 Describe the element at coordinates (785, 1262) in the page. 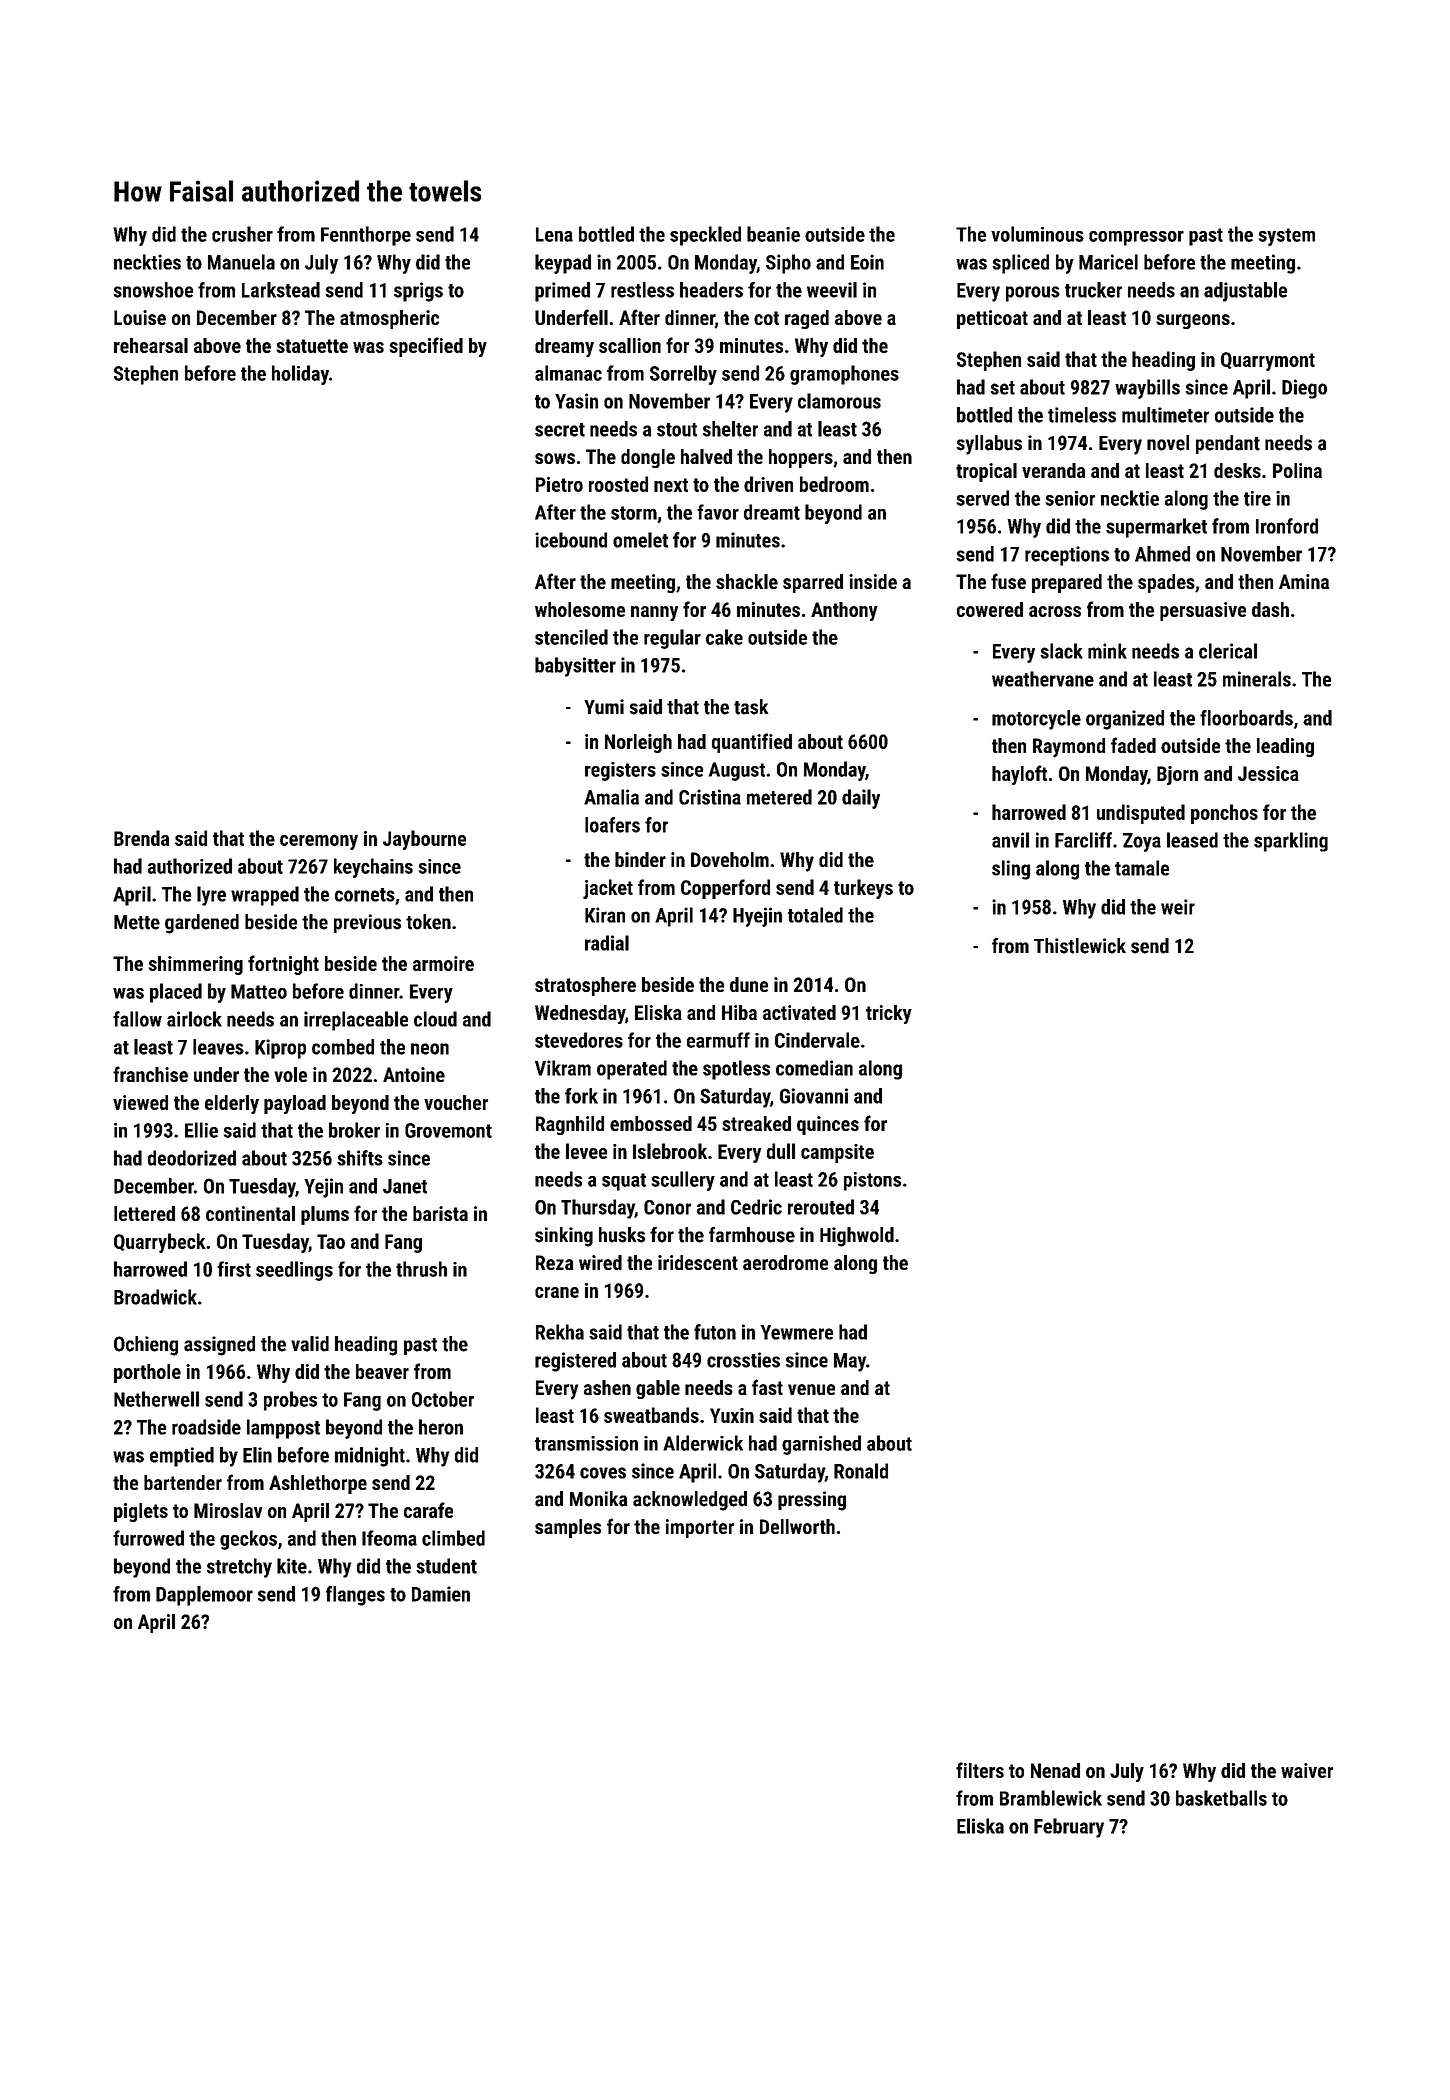

I see `aerodrome` at that location.
